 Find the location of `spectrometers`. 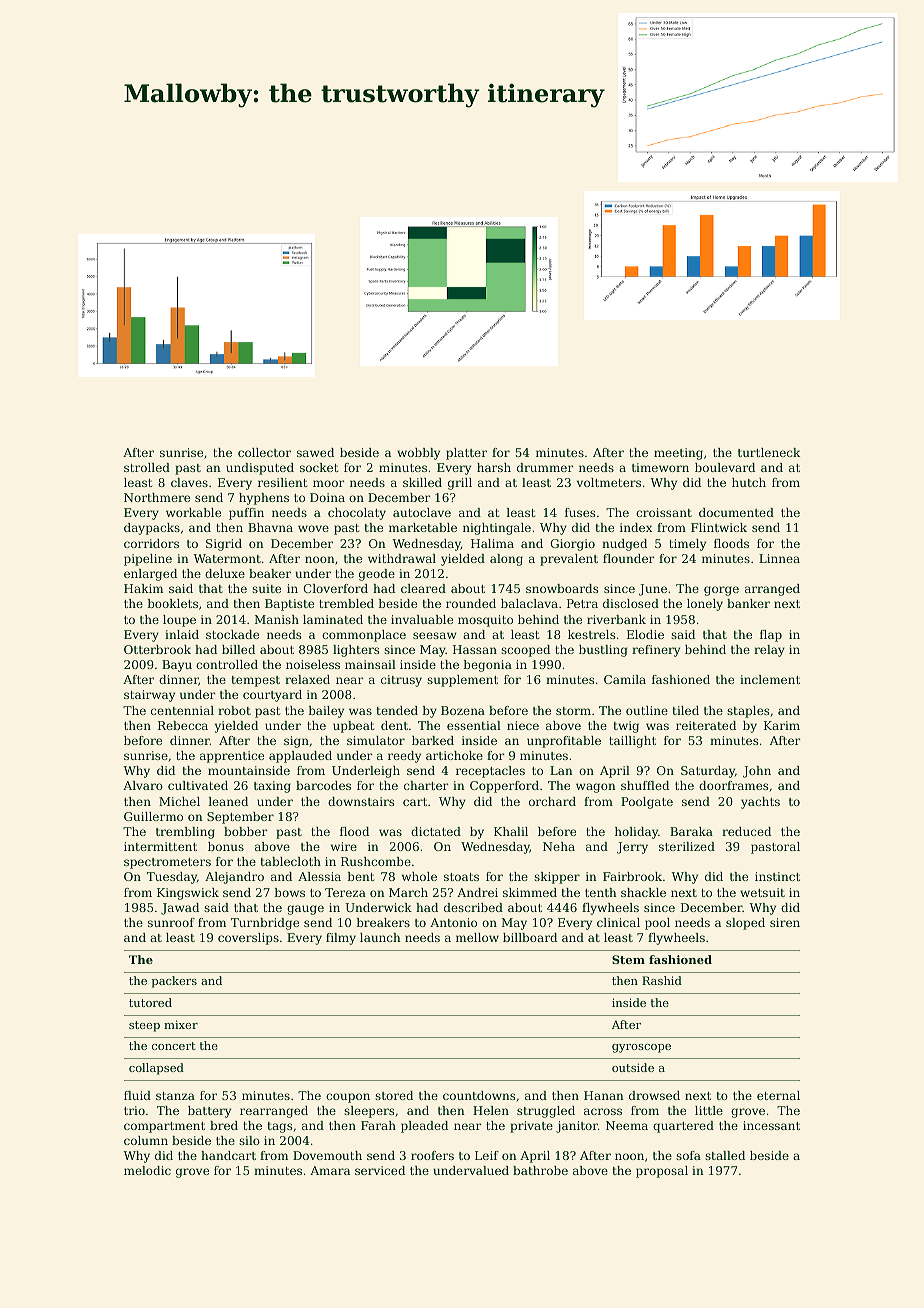

spectrometers is located at coordinates (167, 863).
